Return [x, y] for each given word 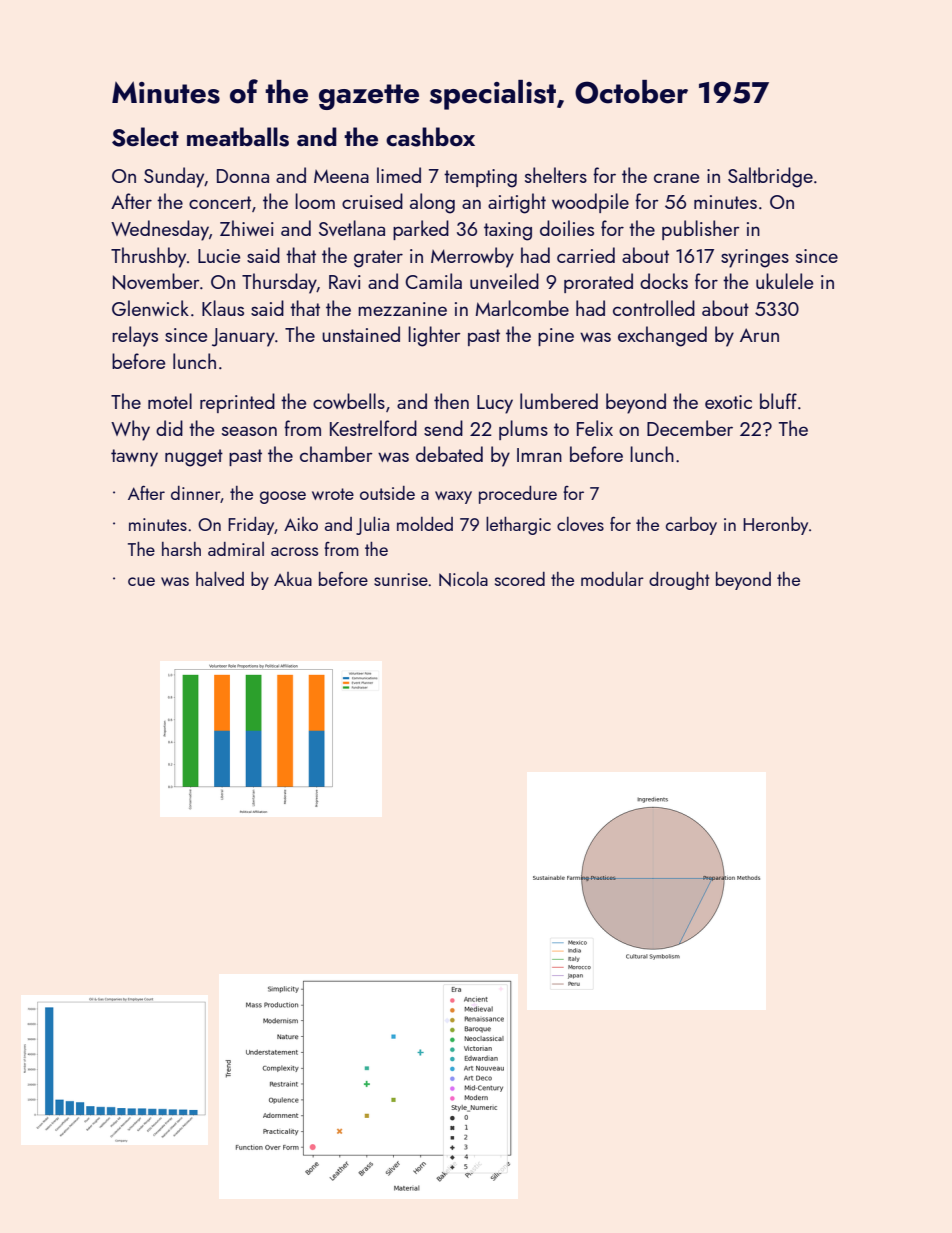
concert [220, 202]
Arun [759, 335]
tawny [134, 458]
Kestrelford [373, 428]
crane [676, 178]
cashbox [430, 137]
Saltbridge [770, 177]
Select [145, 137]
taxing [508, 231]
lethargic [518, 525]
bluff [778, 401]
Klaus [223, 308]
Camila [433, 281]
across [294, 551]
